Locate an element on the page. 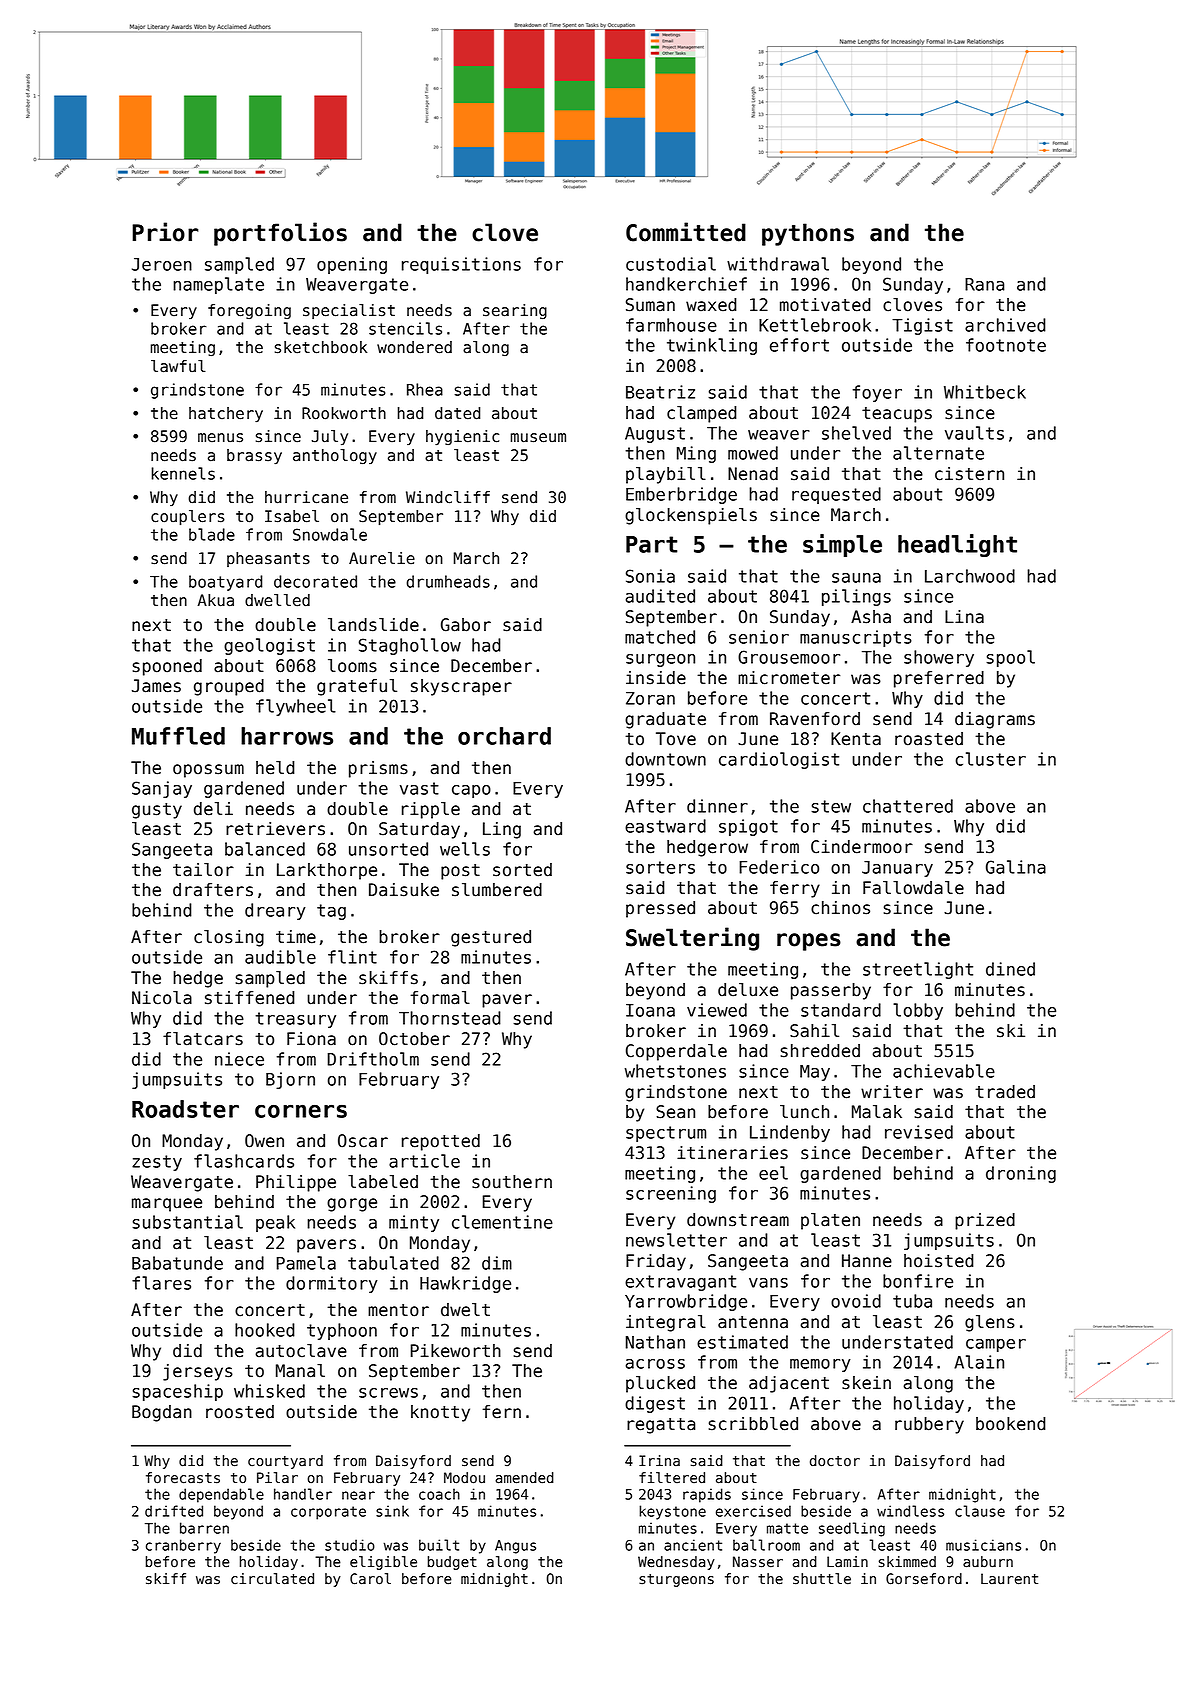  Tigist is located at coordinates (922, 326).
